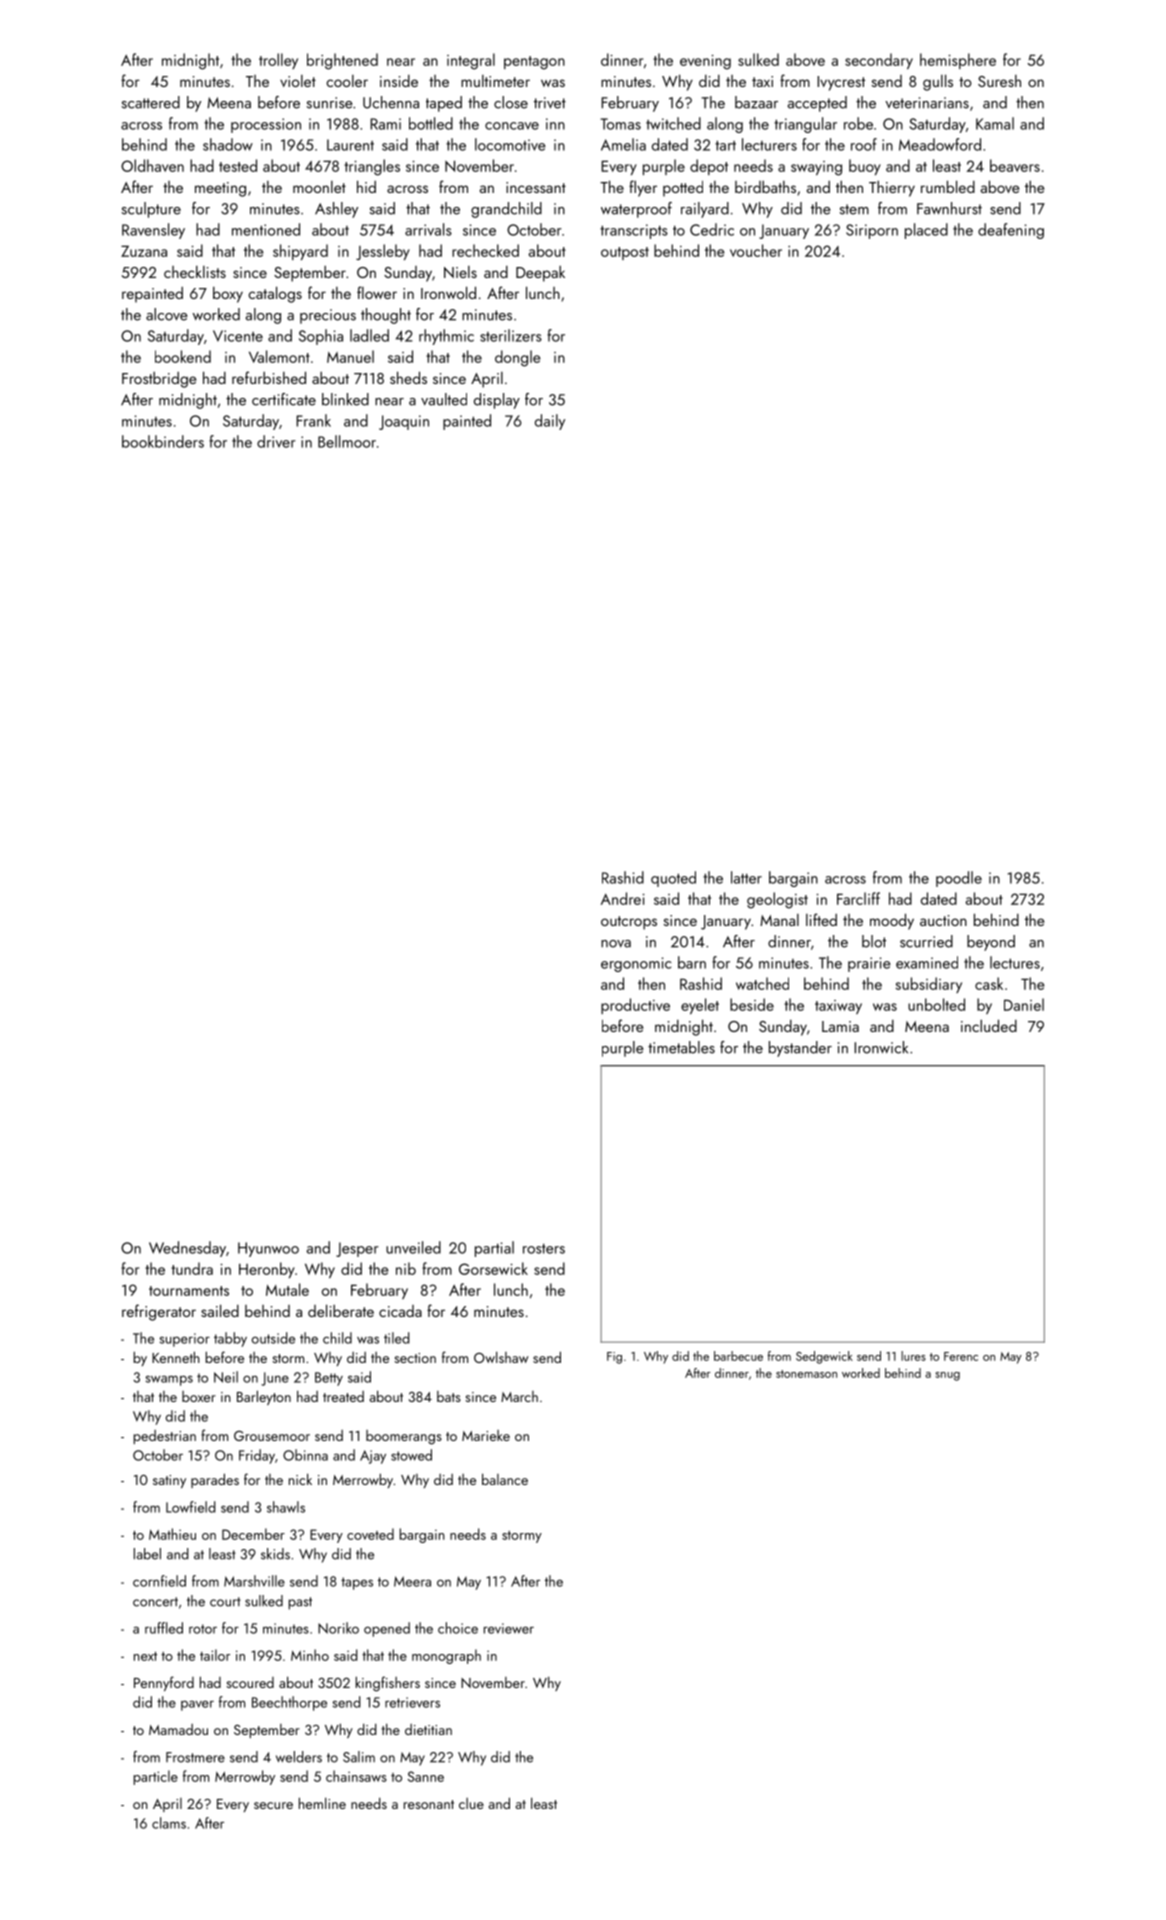 This screenshot has height=1920, width=1166. I want to click on timetables, so click(681, 1047).
